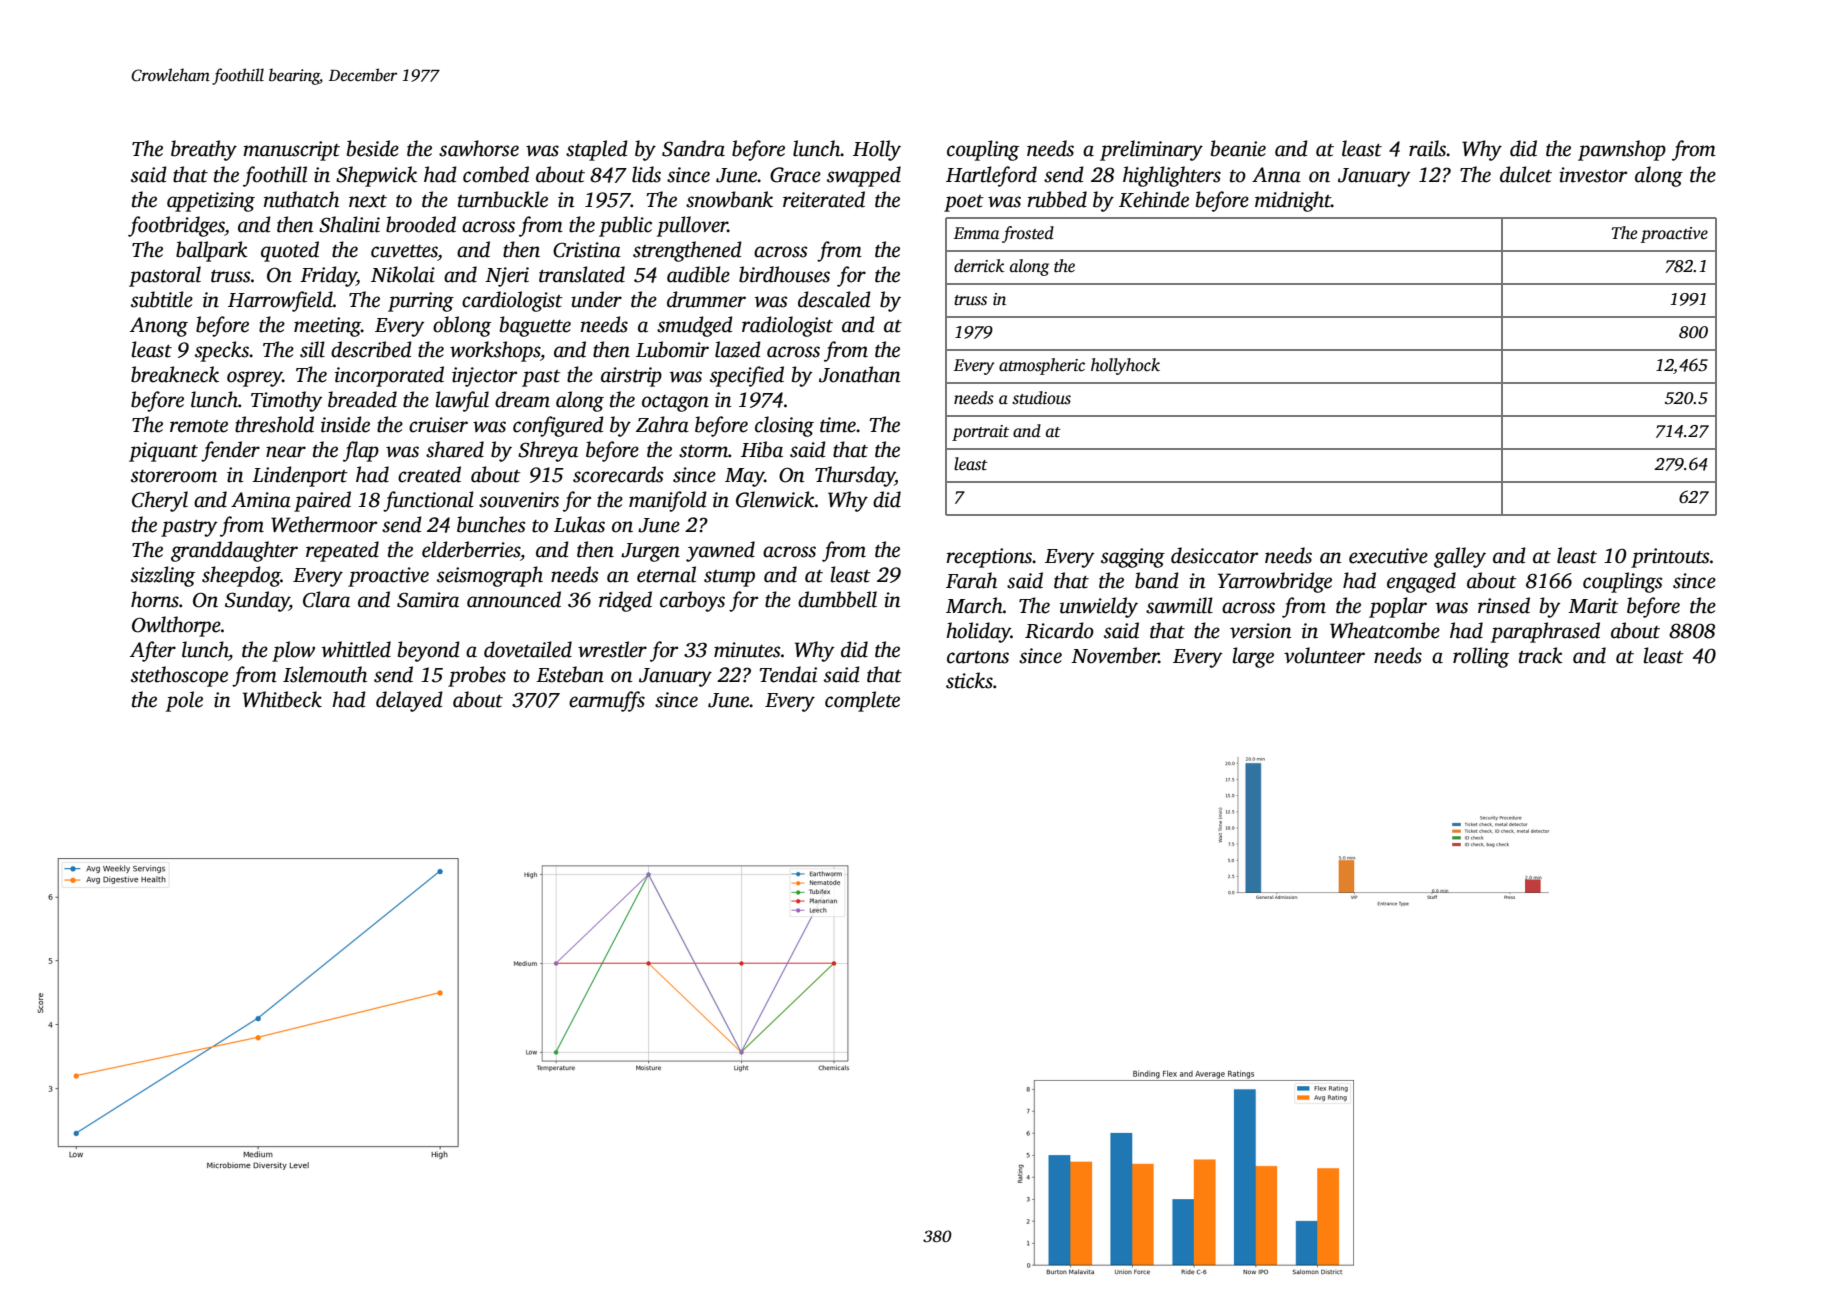 The image size is (1847, 1306). What do you see at coordinates (1041, 398) in the image?
I see `studious` at bounding box center [1041, 398].
